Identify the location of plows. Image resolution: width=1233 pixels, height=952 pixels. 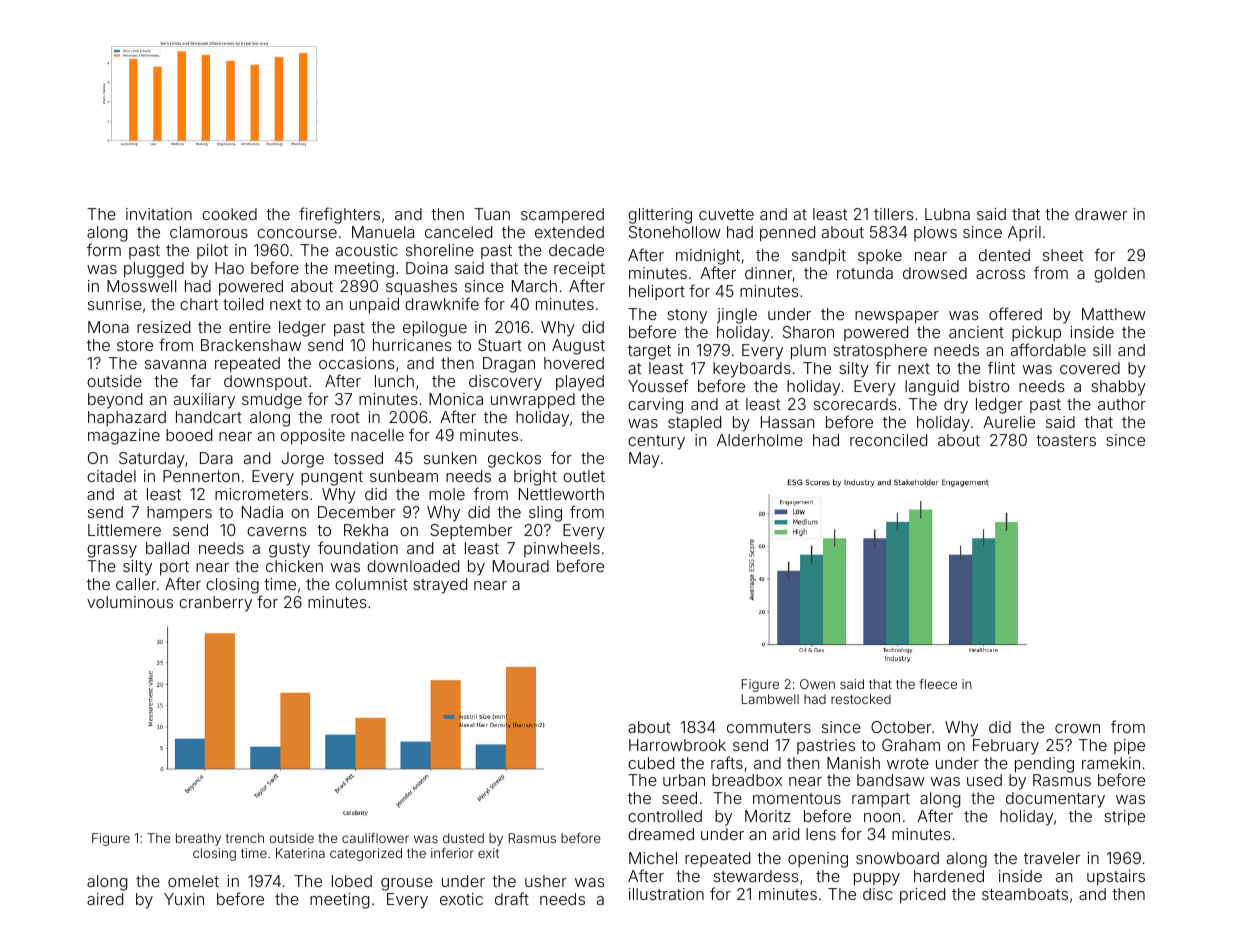
(935, 233).
